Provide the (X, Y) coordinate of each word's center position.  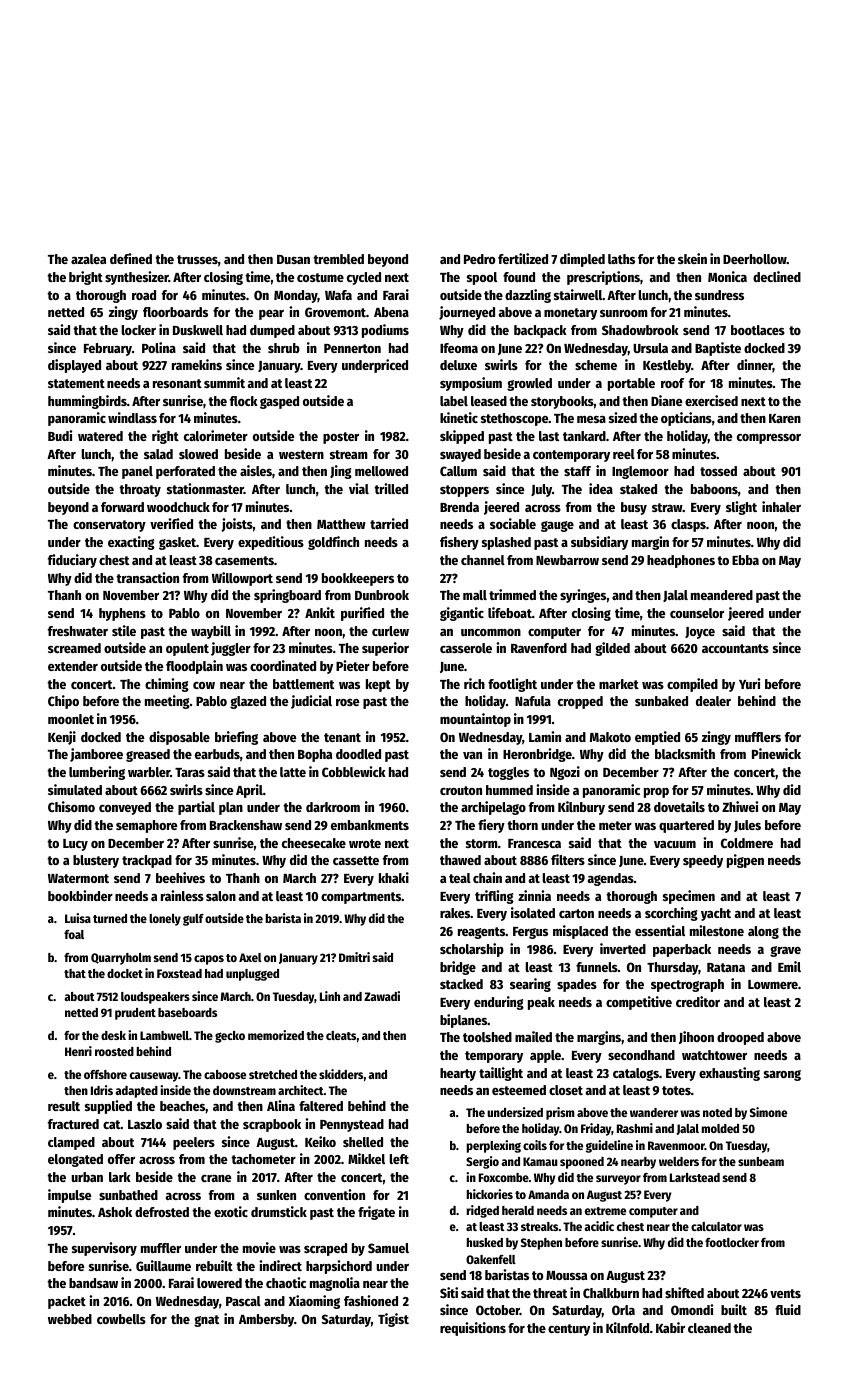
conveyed (125, 808)
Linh (330, 996)
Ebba (745, 560)
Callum (458, 471)
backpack (540, 331)
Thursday (672, 968)
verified (171, 523)
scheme (596, 365)
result (64, 1106)
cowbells (121, 1319)
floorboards (175, 312)
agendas (611, 879)
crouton (461, 790)
